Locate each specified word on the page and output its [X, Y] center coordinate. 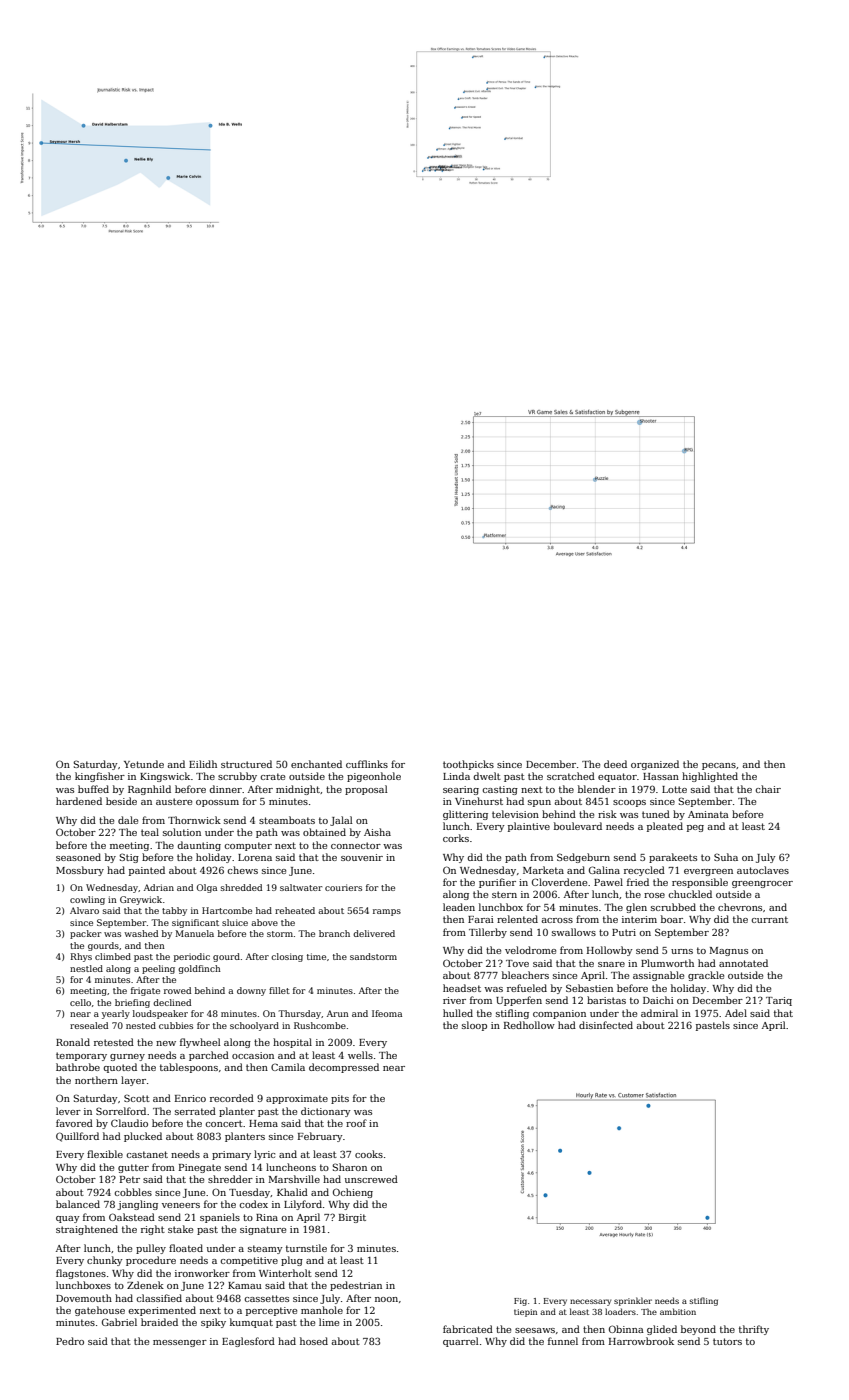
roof [356, 1123]
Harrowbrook [641, 1341]
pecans [719, 766]
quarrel [461, 1342]
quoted [120, 1068]
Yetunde [144, 764]
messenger [180, 1343]
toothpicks [468, 765]
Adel [736, 1013]
